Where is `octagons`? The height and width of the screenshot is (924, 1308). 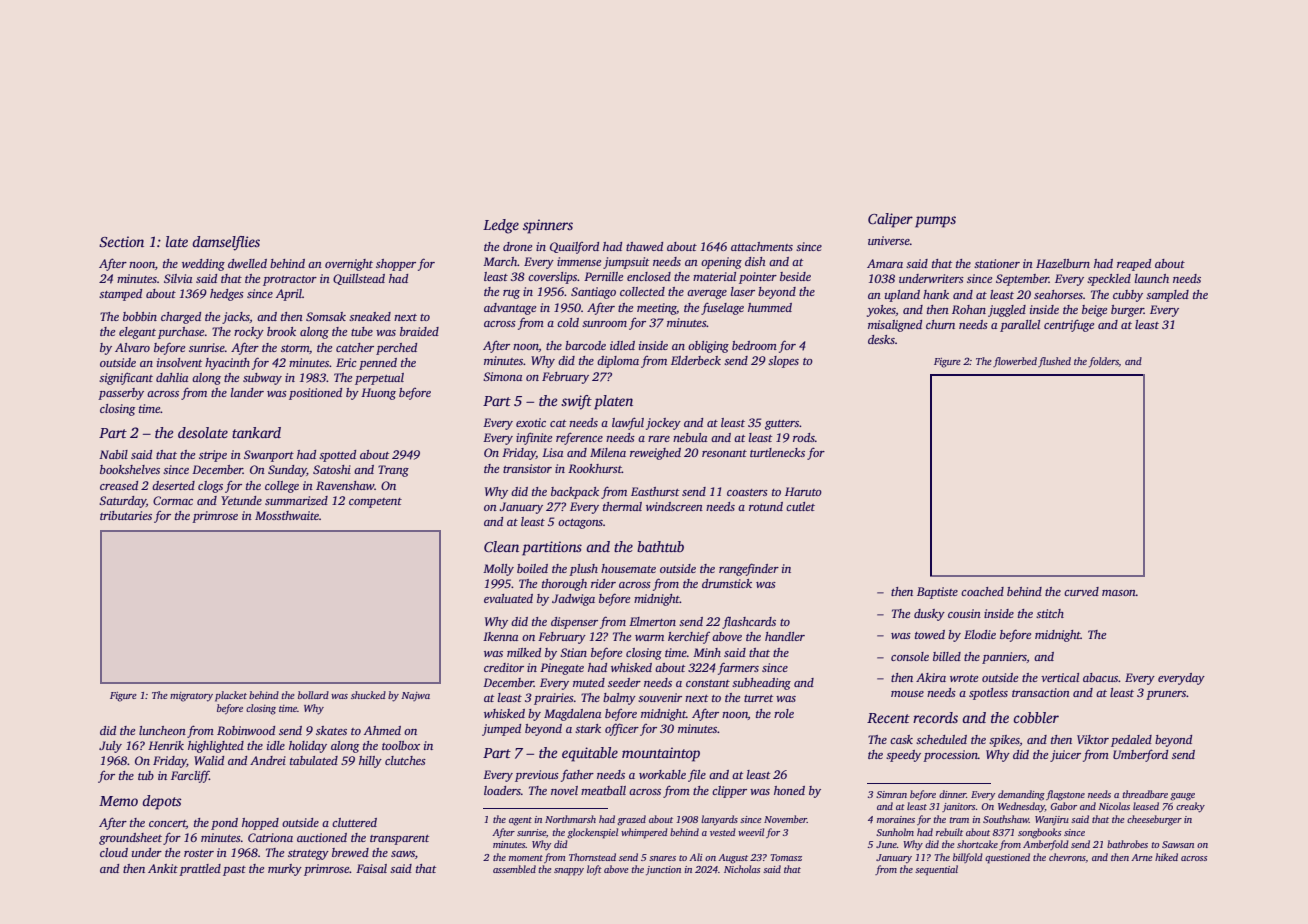 octagons is located at coordinates (580, 524).
